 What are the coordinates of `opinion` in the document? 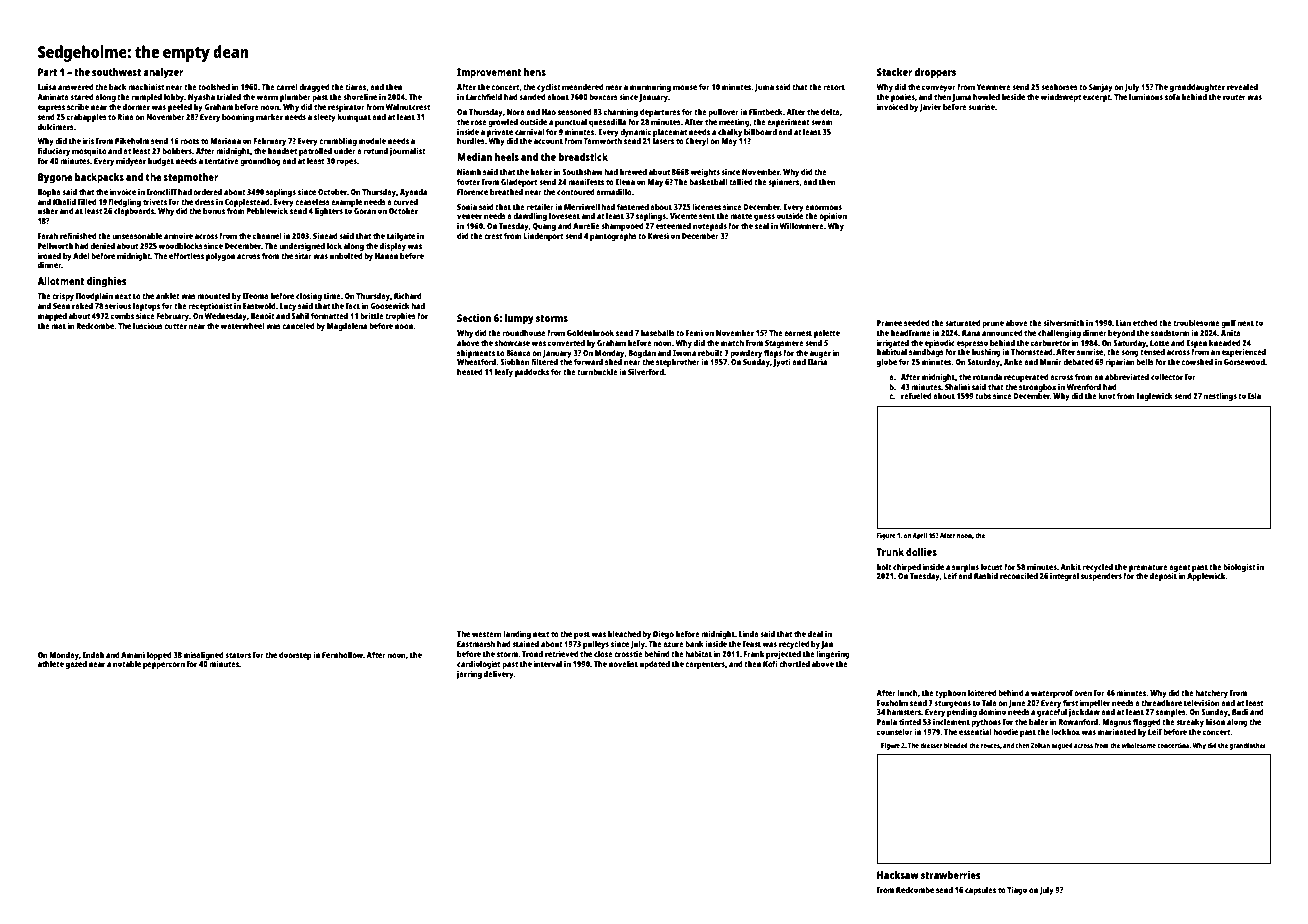 It's located at (833, 216).
